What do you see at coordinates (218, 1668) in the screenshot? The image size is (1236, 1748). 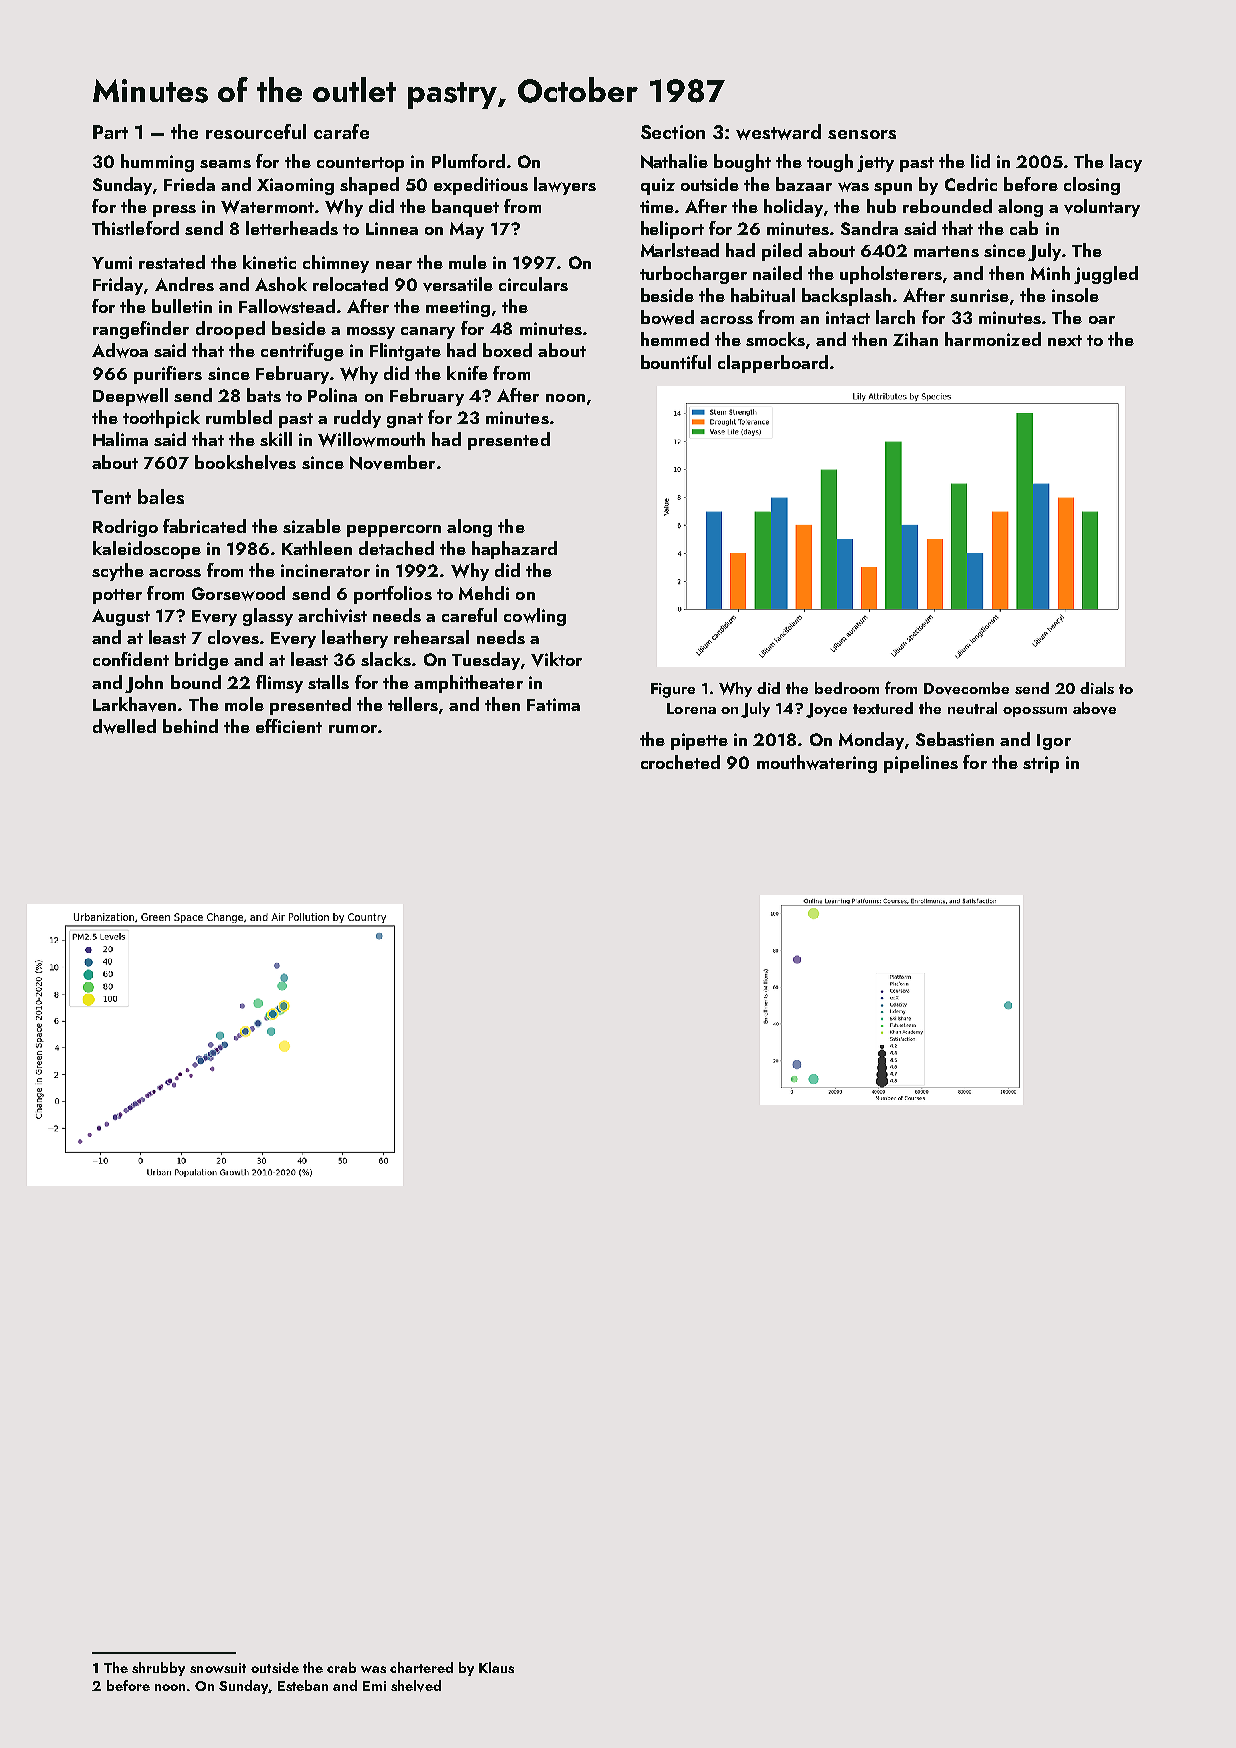 I see `snowsuit` at bounding box center [218, 1668].
